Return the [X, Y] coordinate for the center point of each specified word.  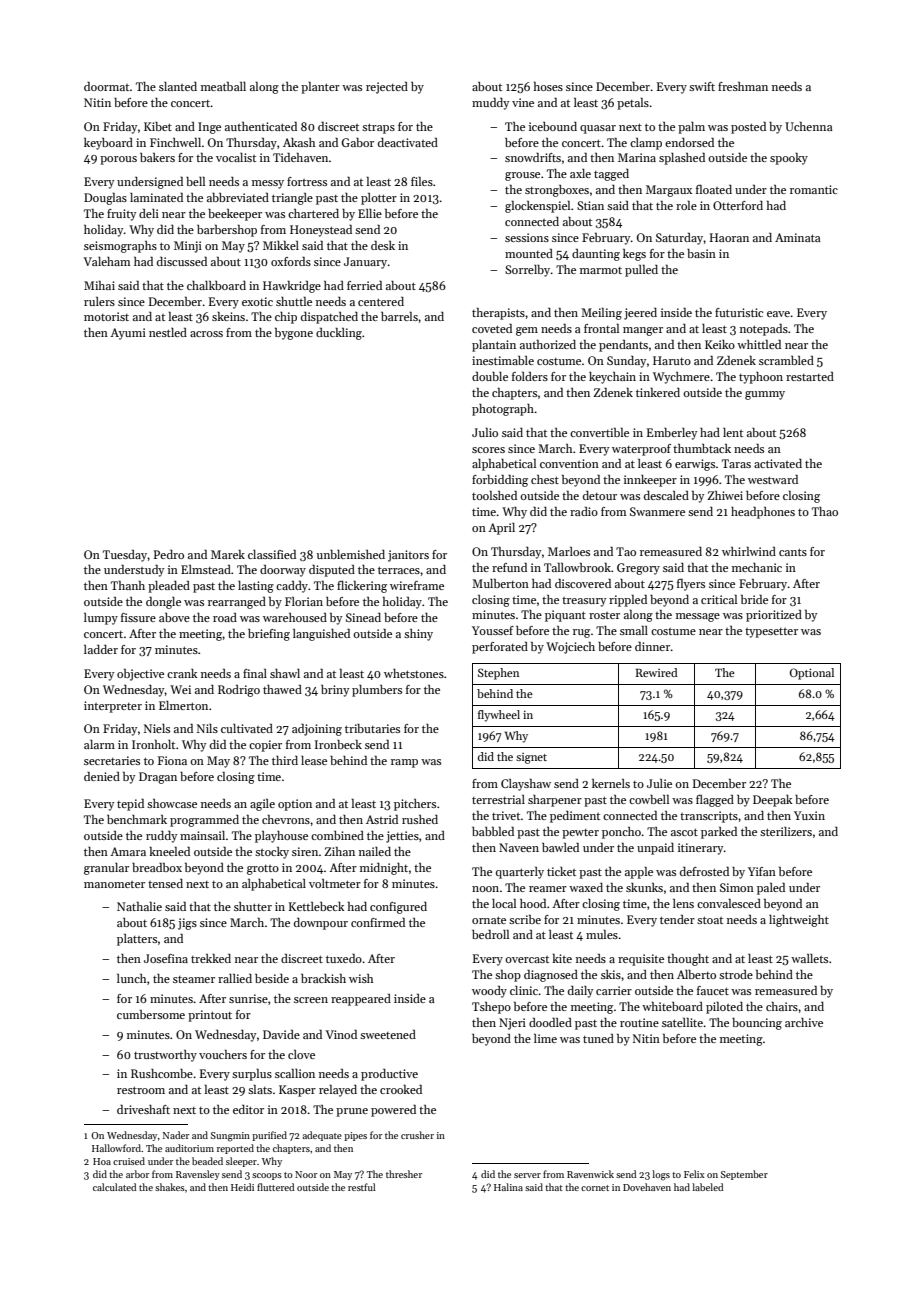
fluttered [275, 1187]
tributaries [372, 728]
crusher [417, 1135]
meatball [223, 86]
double [490, 376]
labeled [707, 1187]
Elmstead [206, 569]
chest [545, 479]
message [698, 617]
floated [714, 189]
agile [262, 805]
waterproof [641, 450]
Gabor [358, 142]
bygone [294, 334]
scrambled [786, 360]
